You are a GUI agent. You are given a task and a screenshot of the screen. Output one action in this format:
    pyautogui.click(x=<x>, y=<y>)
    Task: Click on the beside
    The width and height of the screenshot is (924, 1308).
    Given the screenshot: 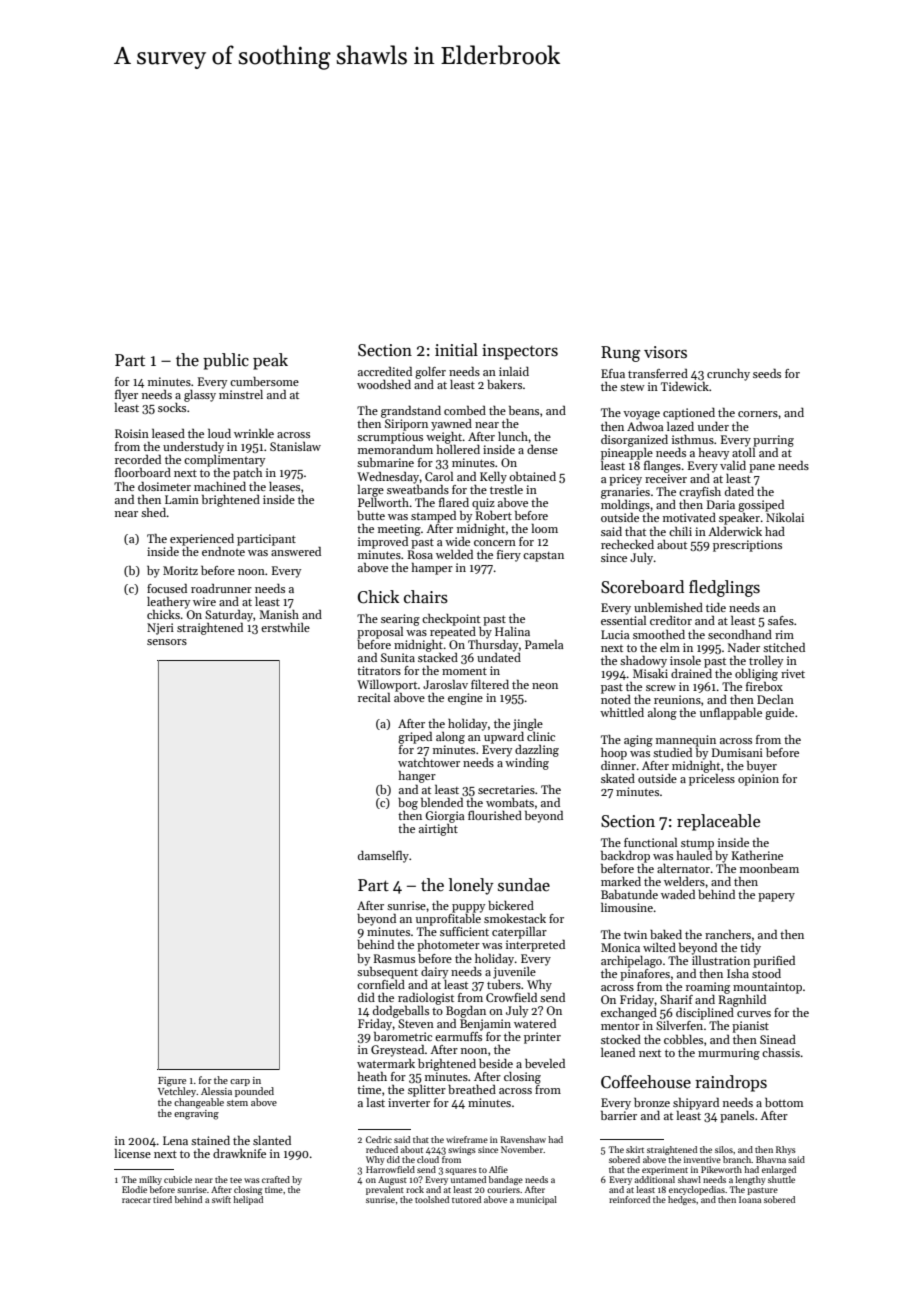 What is the action you would take?
    pyautogui.click(x=496, y=1063)
